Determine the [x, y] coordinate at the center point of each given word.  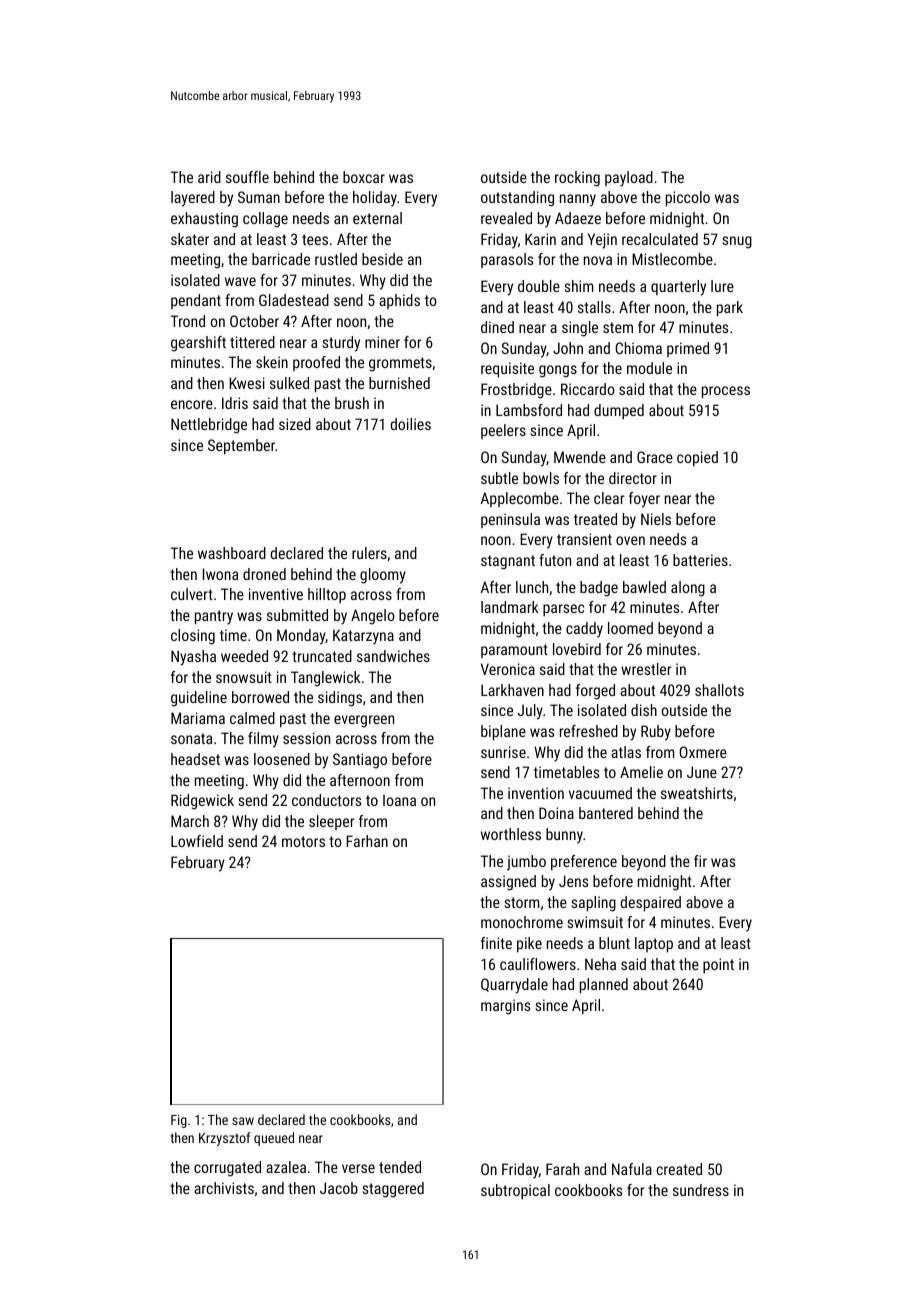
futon [555, 560]
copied [697, 458]
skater [190, 239]
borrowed [260, 697]
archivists [224, 1188]
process [726, 392]
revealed [506, 218]
